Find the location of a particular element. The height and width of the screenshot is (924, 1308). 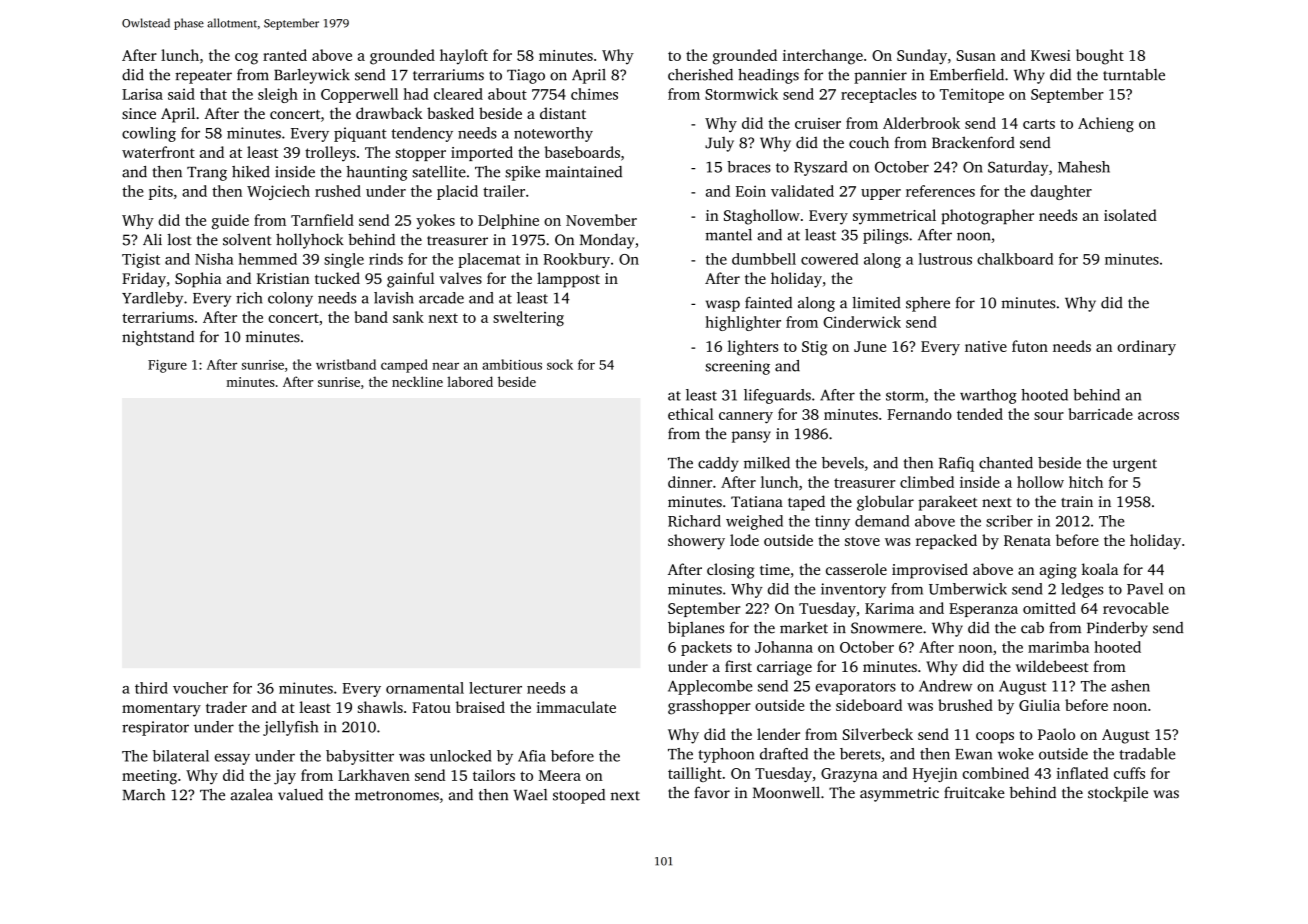

Rafiq is located at coordinates (956, 464).
